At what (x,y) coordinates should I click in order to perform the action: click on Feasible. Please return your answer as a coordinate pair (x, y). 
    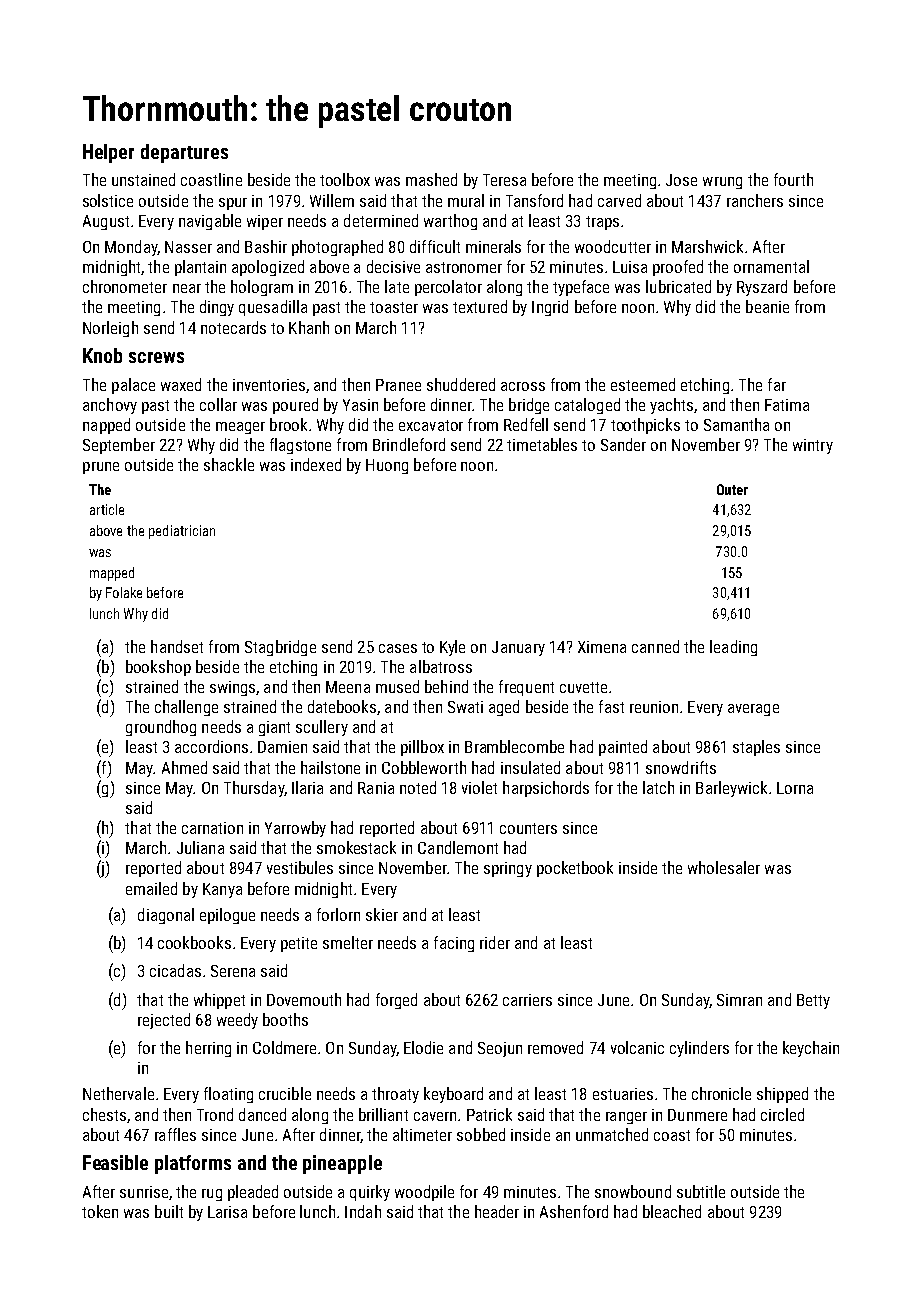
    Looking at the image, I should click on (115, 1162).
